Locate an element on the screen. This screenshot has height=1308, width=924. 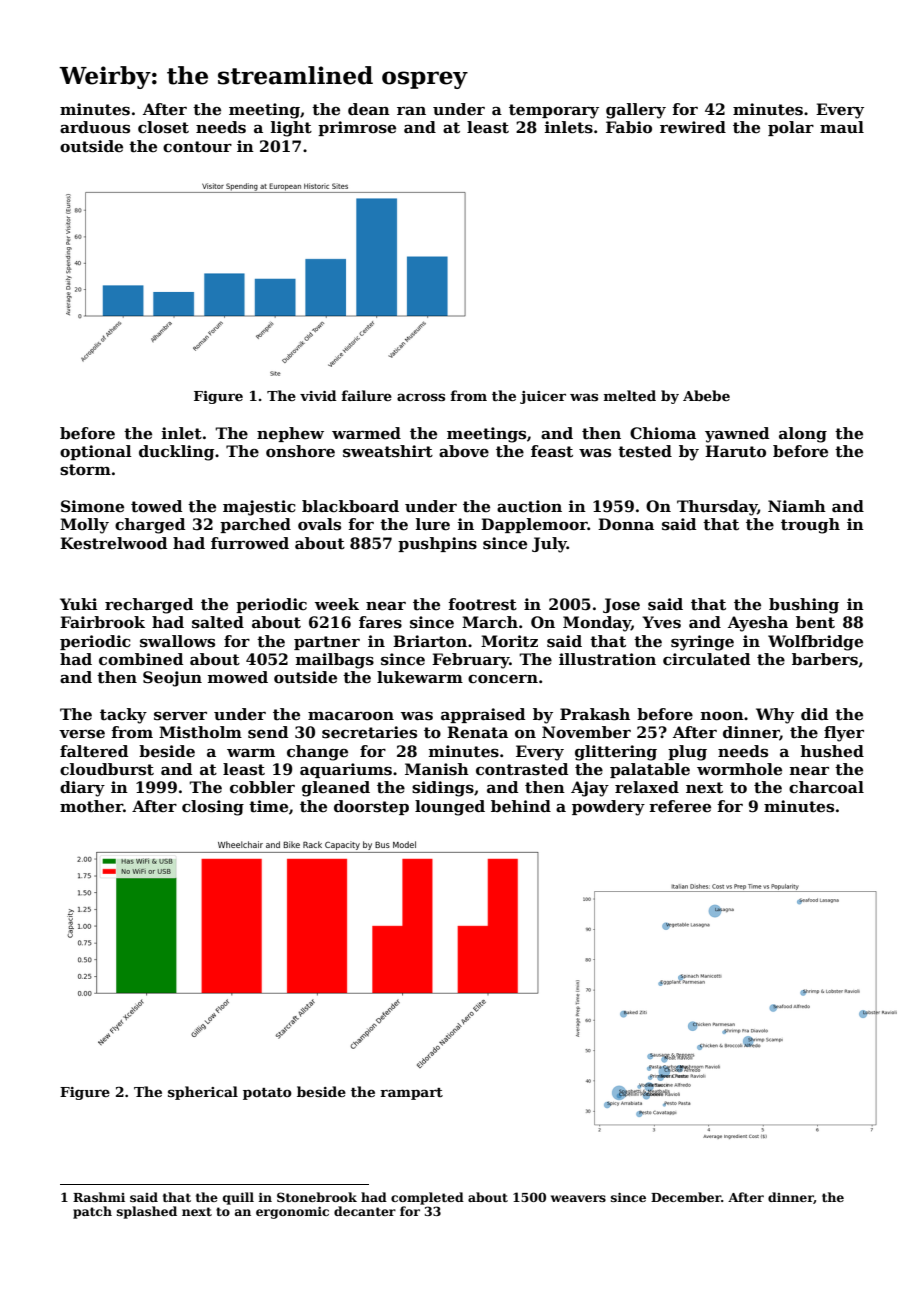
bent is located at coordinates (815, 622).
